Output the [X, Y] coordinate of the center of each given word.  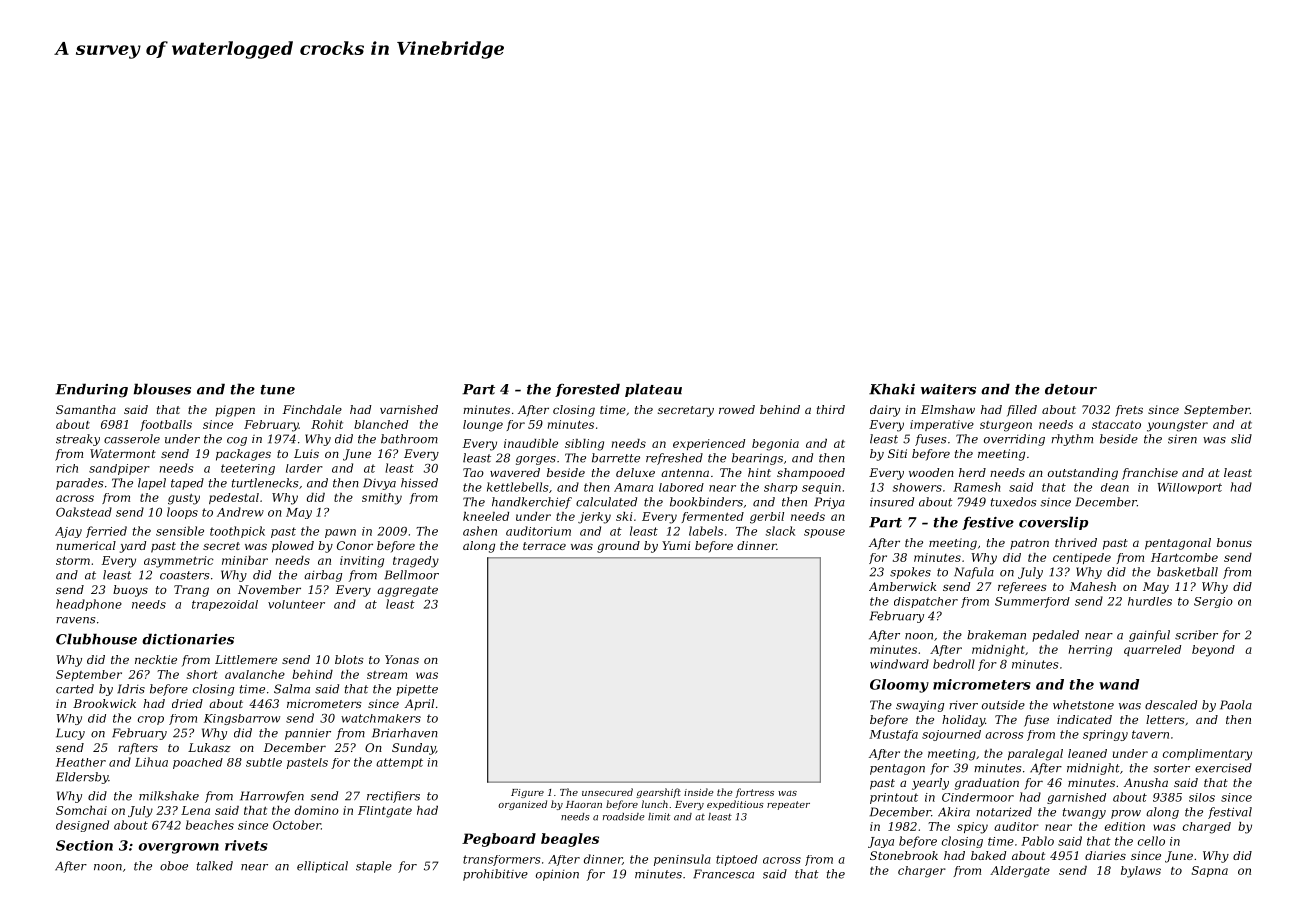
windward [899, 664]
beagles [570, 840]
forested [587, 390]
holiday [963, 721]
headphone [89, 605]
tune [278, 390]
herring [1090, 651]
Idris [131, 689]
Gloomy [899, 686]
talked [215, 866]
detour [1071, 389]
